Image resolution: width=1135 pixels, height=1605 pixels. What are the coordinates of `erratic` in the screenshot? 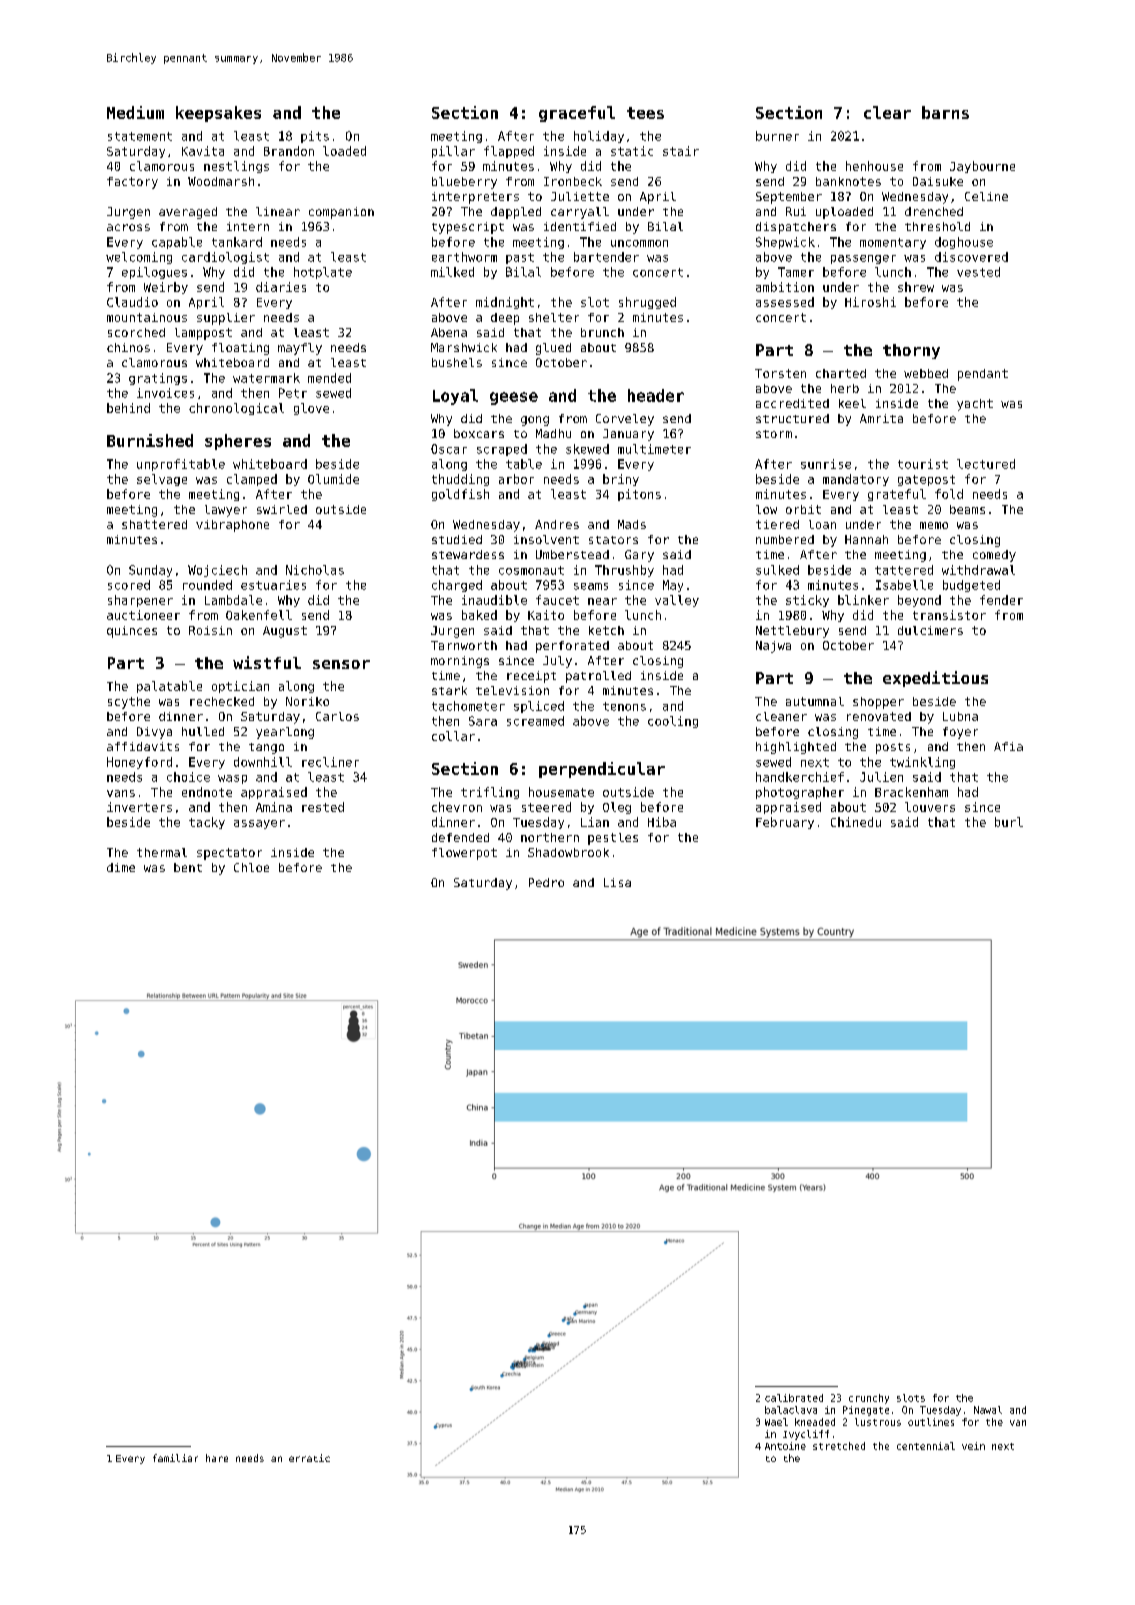 It's located at (309, 1458).
